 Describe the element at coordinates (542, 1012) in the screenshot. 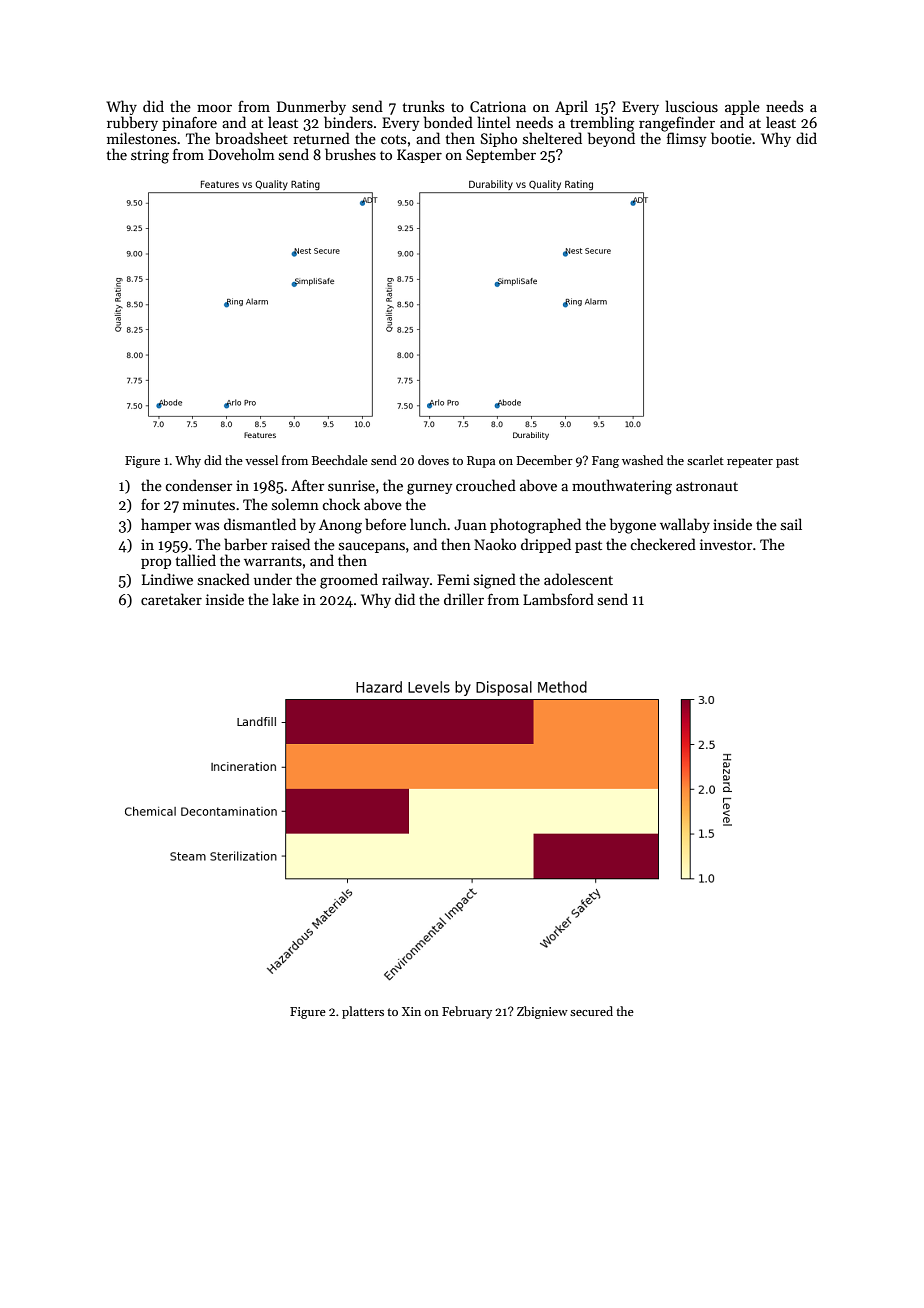

I see `Zbigniew` at that location.
